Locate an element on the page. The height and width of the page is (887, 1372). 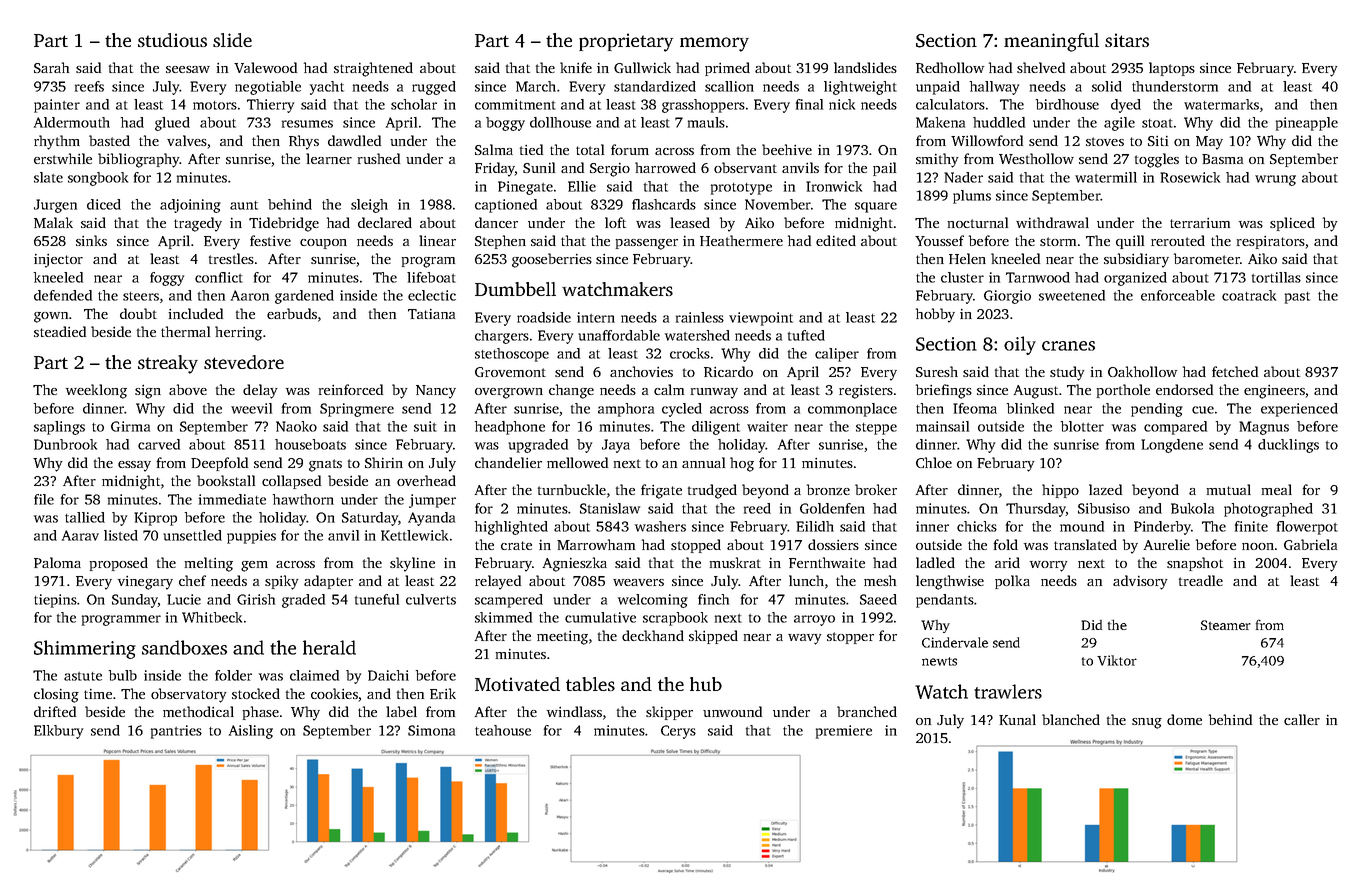
teahouse is located at coordinates (503, 730).
